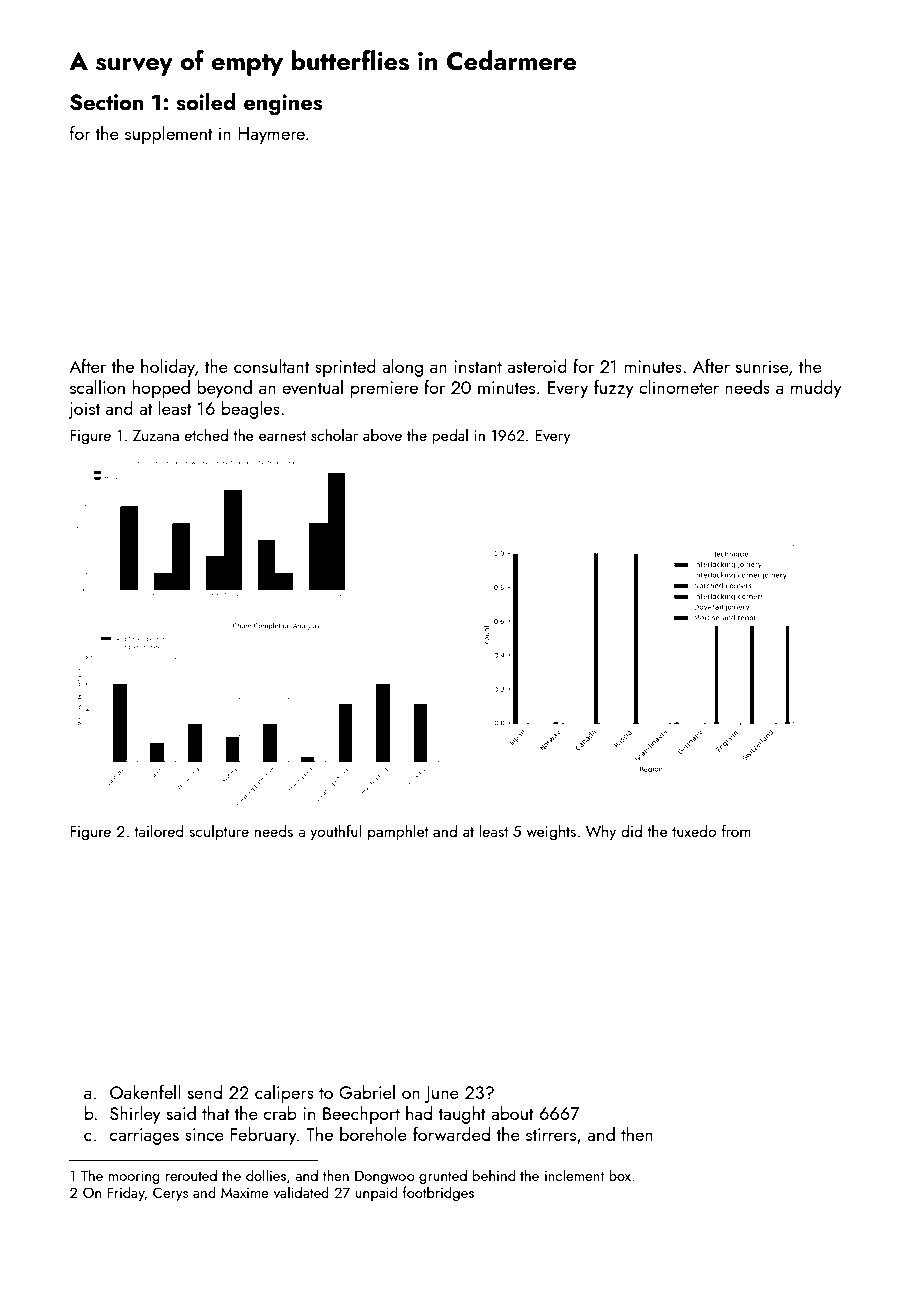  What do you see at coordinates (816, 389) in the document?
I see `muddy` at bounding box center [816, 389].
